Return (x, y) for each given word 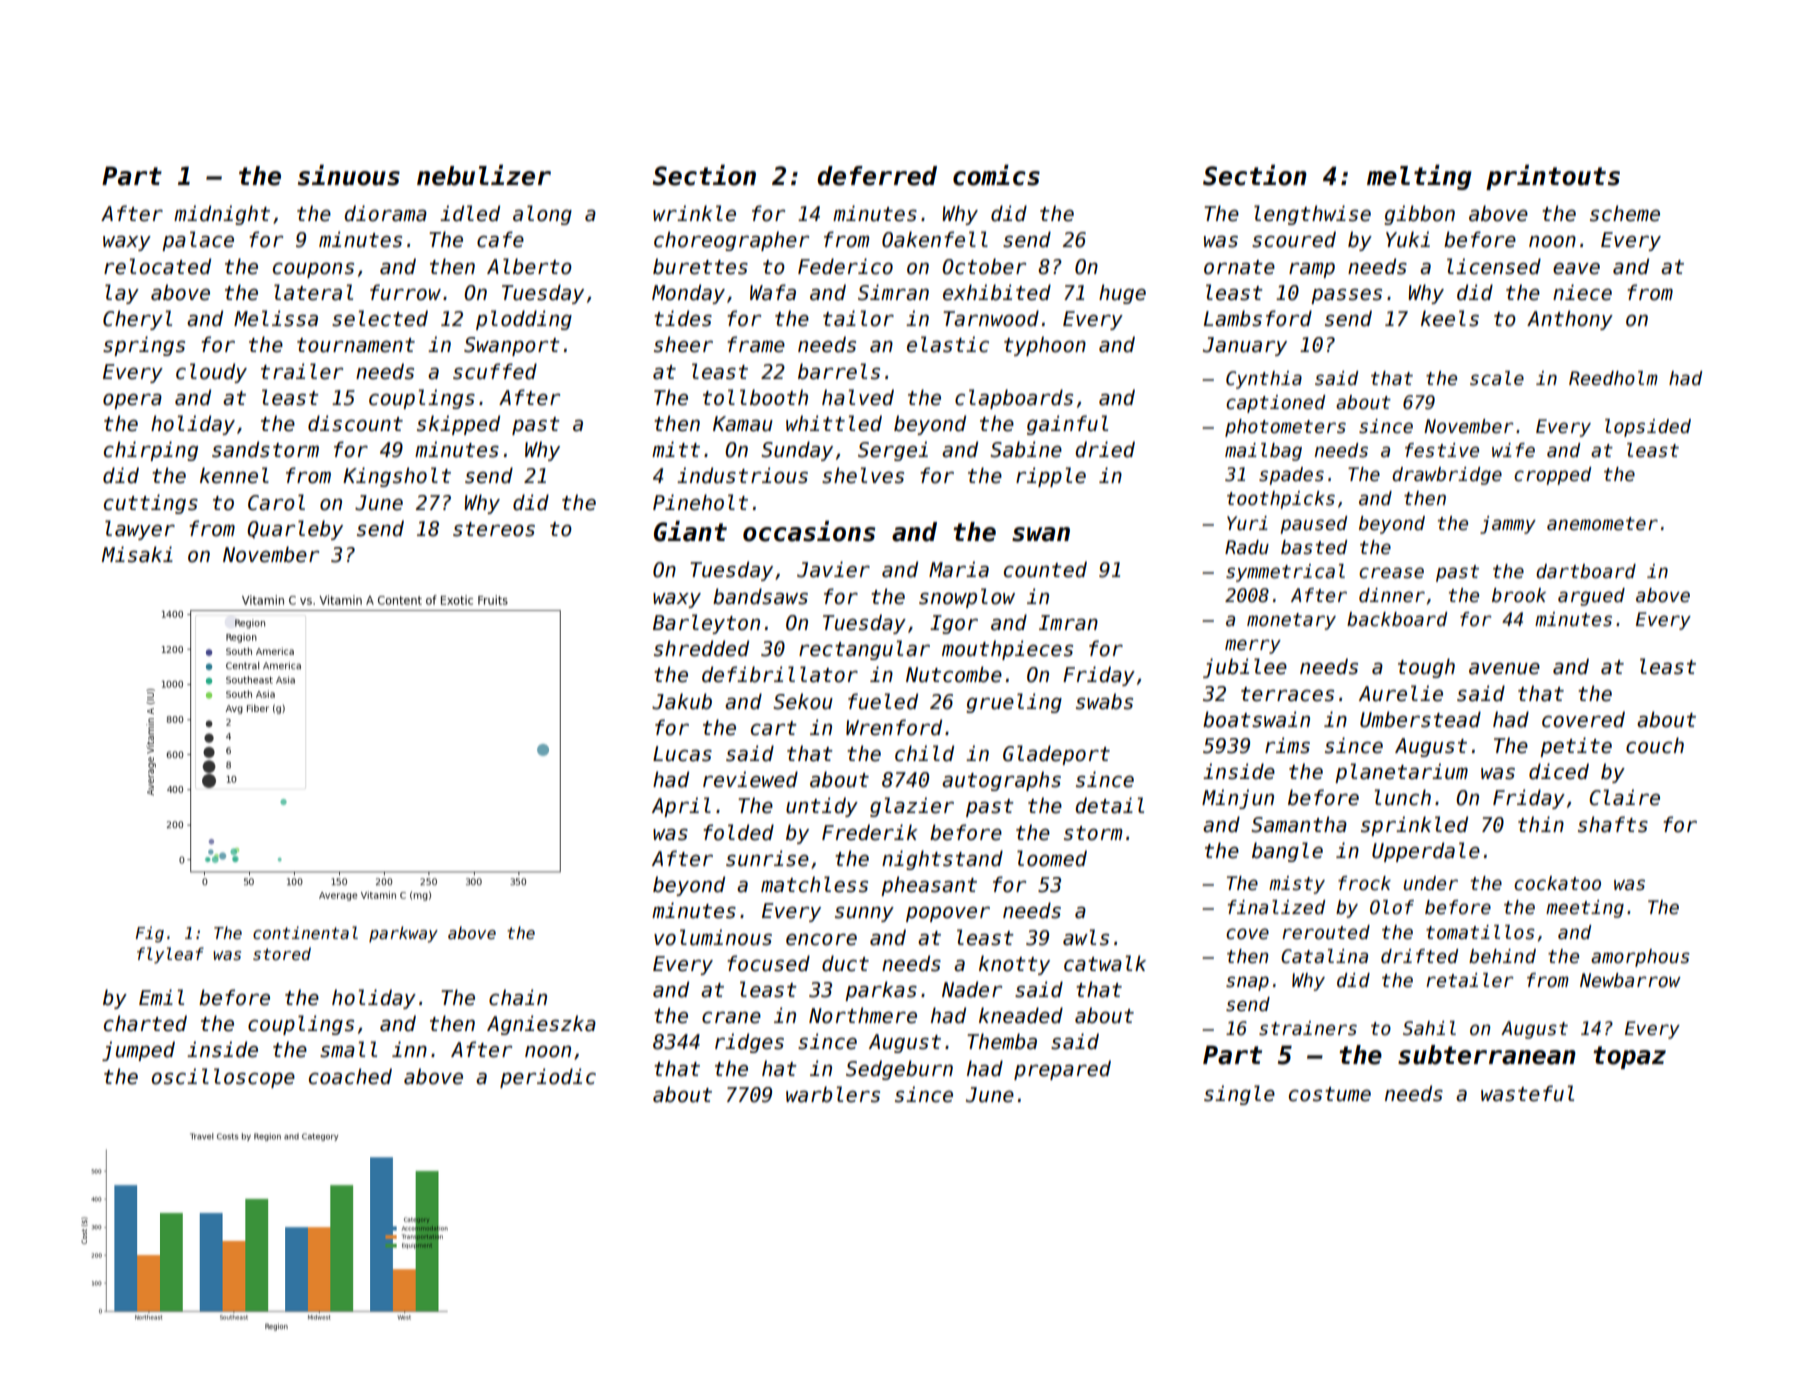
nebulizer (484, 175)
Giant (690, 531)
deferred (877, 176)
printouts (1553, 177)
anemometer (1602, 524)
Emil (161, 997)
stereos (494, 529)
